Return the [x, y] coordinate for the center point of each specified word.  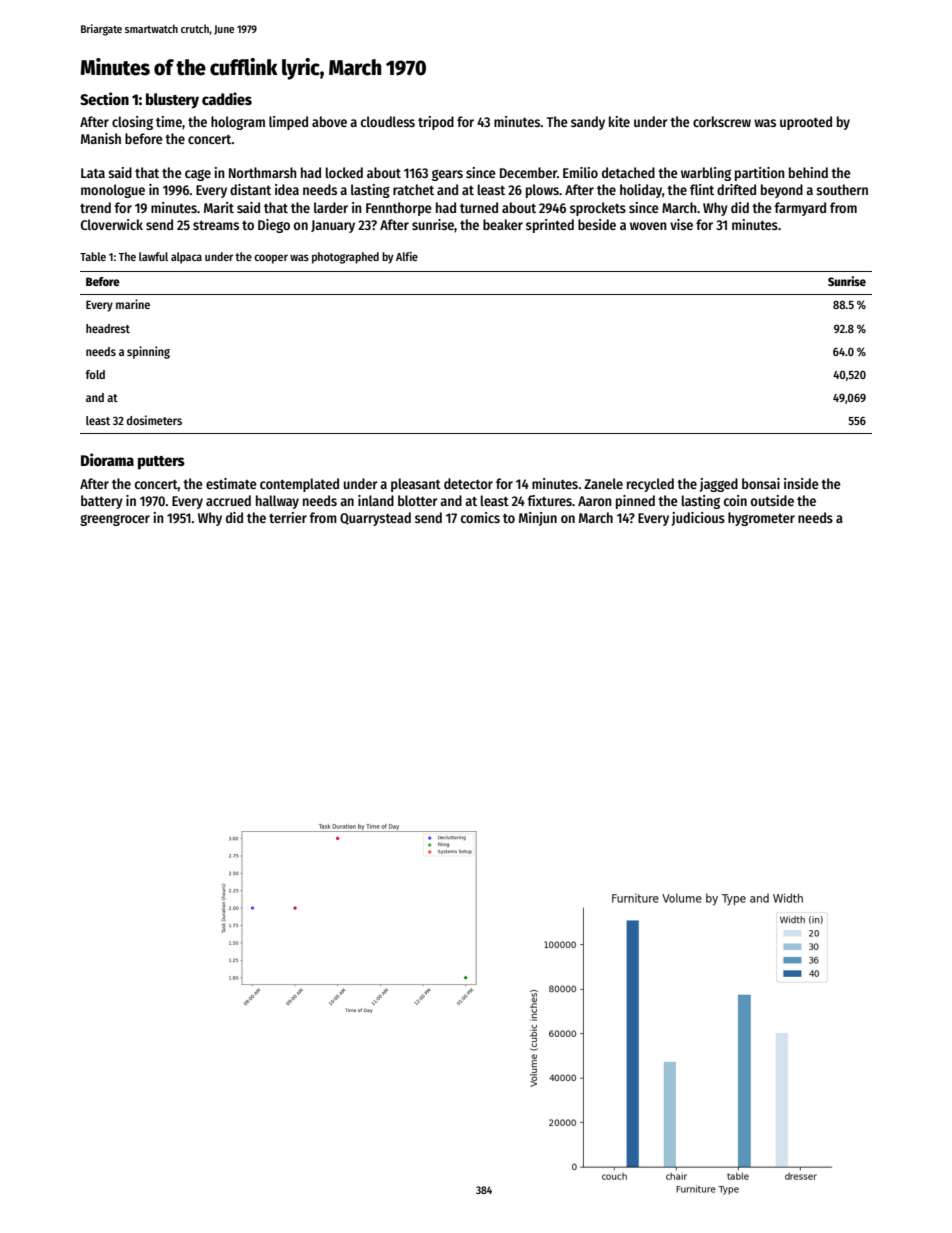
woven [648, 226]
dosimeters [154, 420]
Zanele [603, 483]
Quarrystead [375, 519]
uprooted [806, 123]
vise [681, 224]
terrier [288, 517]
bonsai [761, 483]
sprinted [550, 226]
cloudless [388, 121]
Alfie [407, 256]
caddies [227, 98]
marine [133, 304]
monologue [113, 191]
